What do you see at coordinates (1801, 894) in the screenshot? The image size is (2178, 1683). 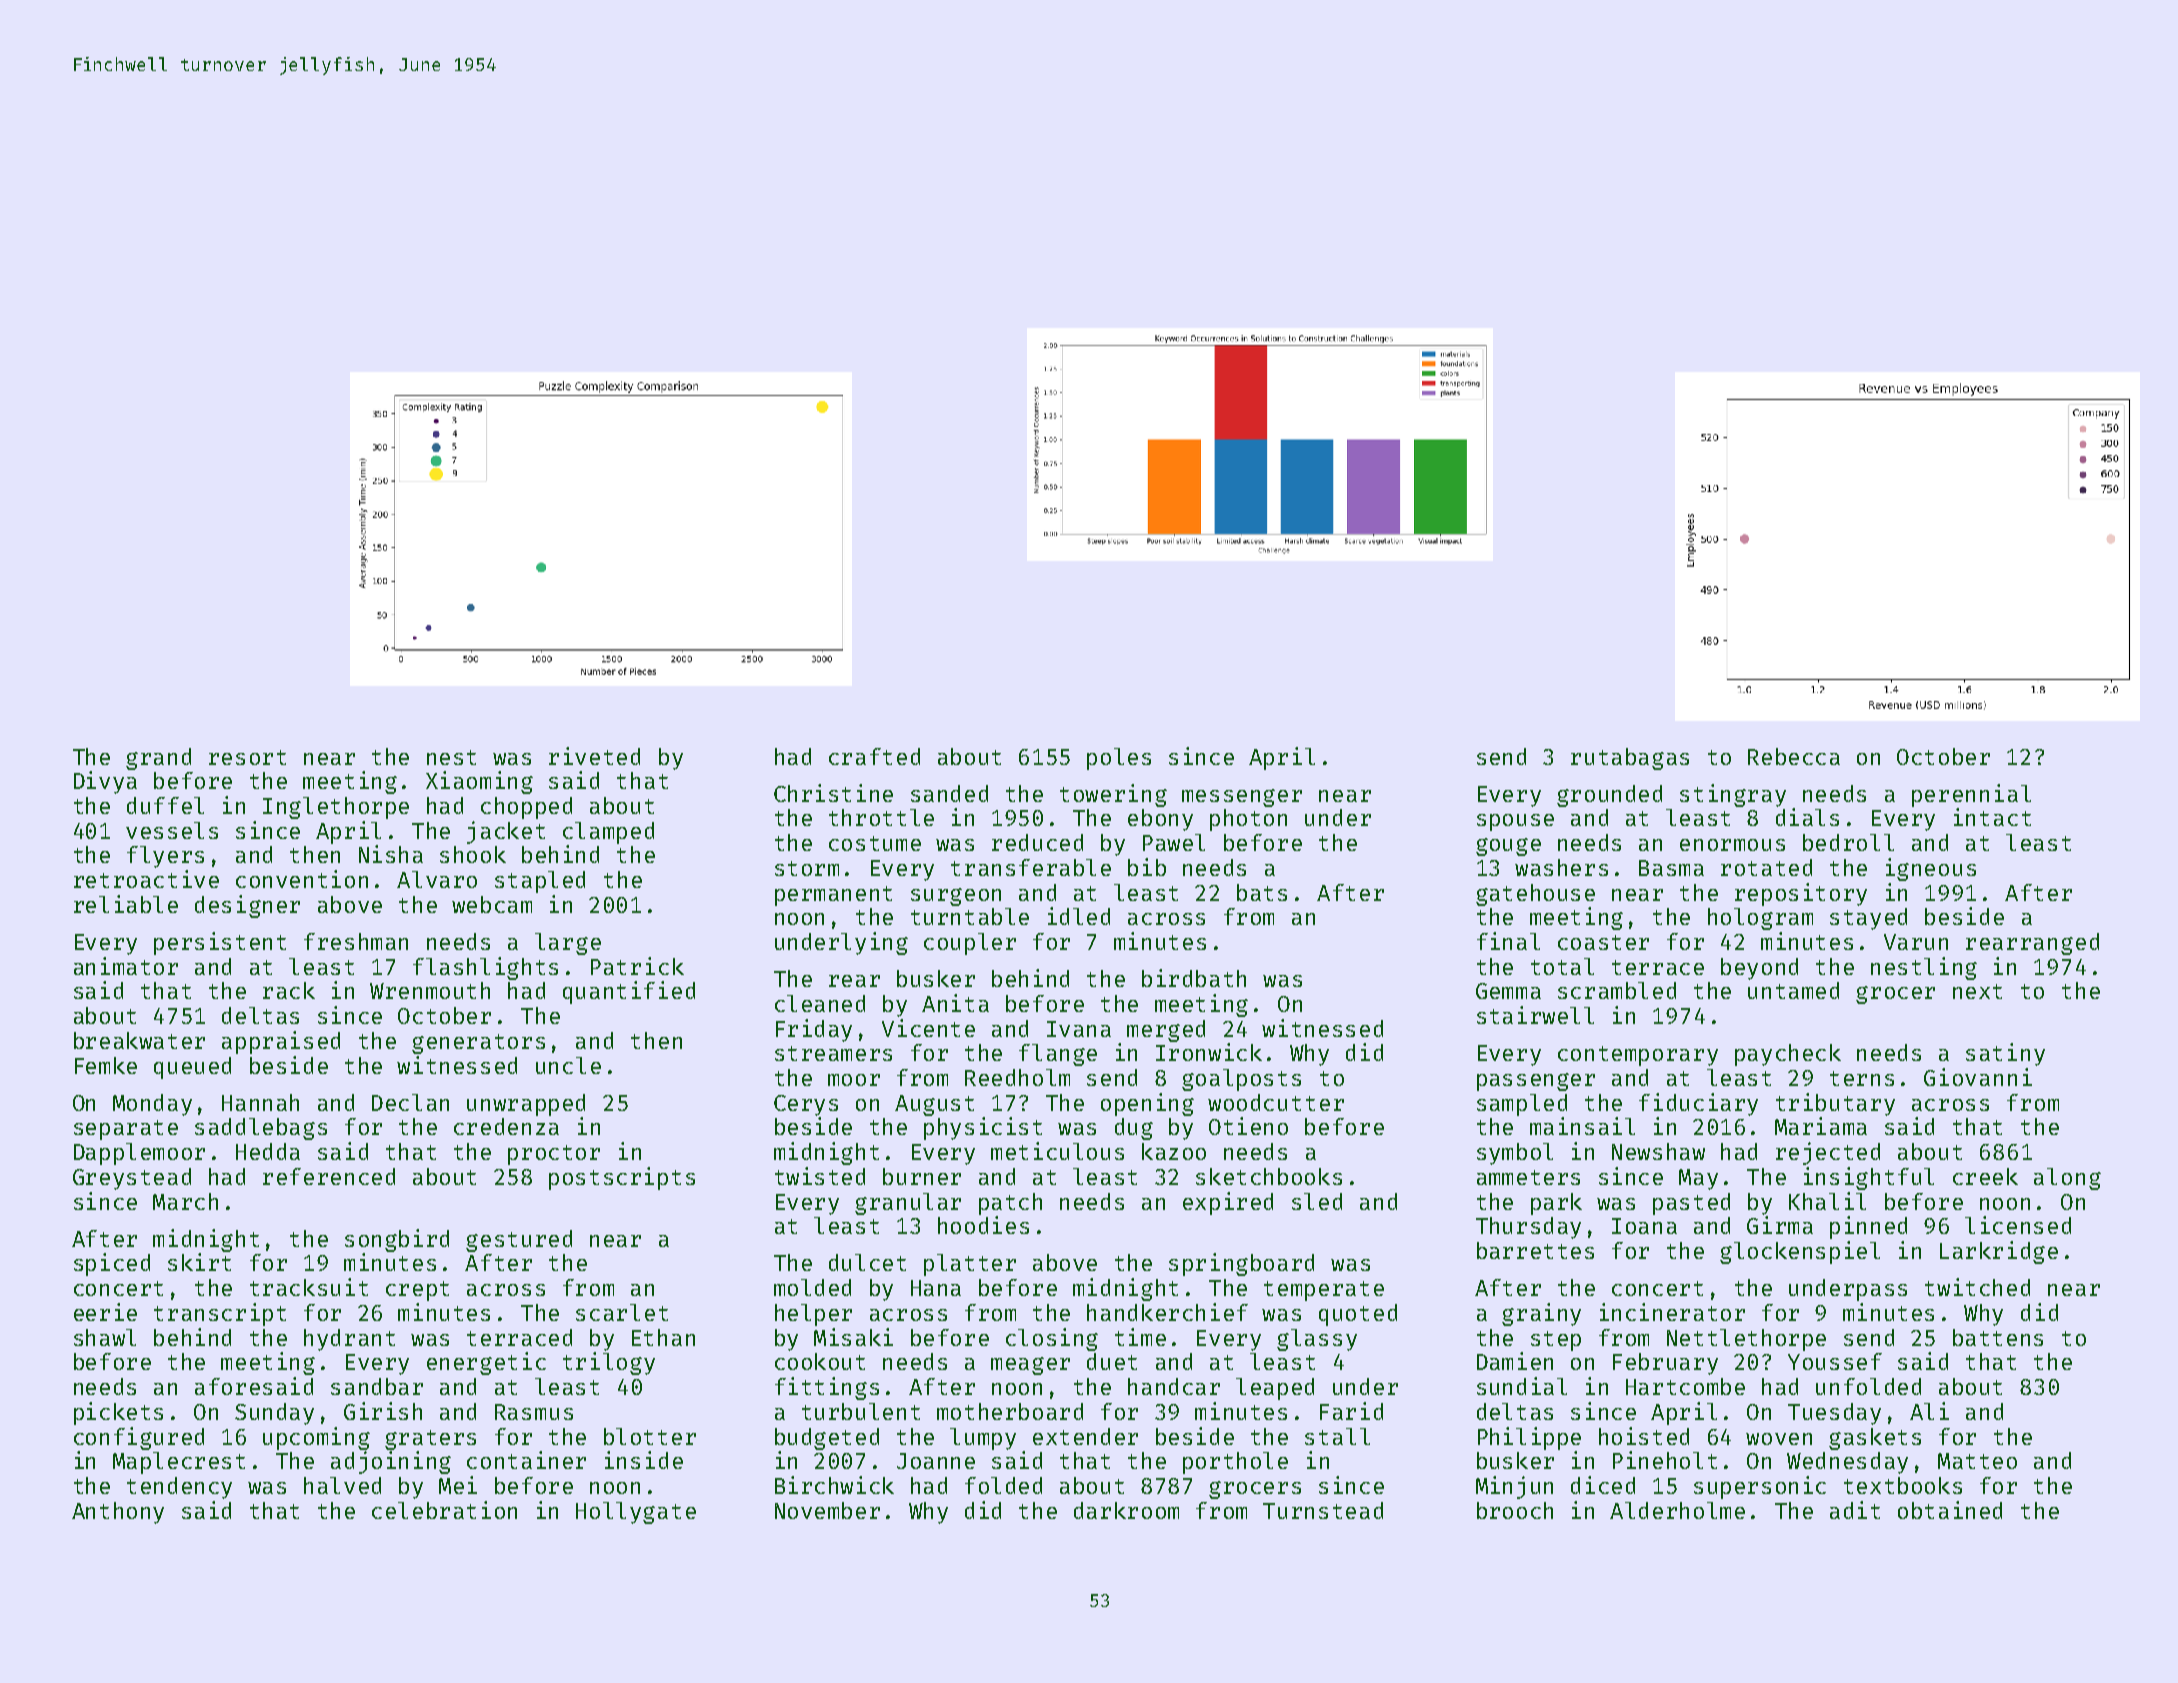 I see `repository` at bounding box center [1801, 894].
